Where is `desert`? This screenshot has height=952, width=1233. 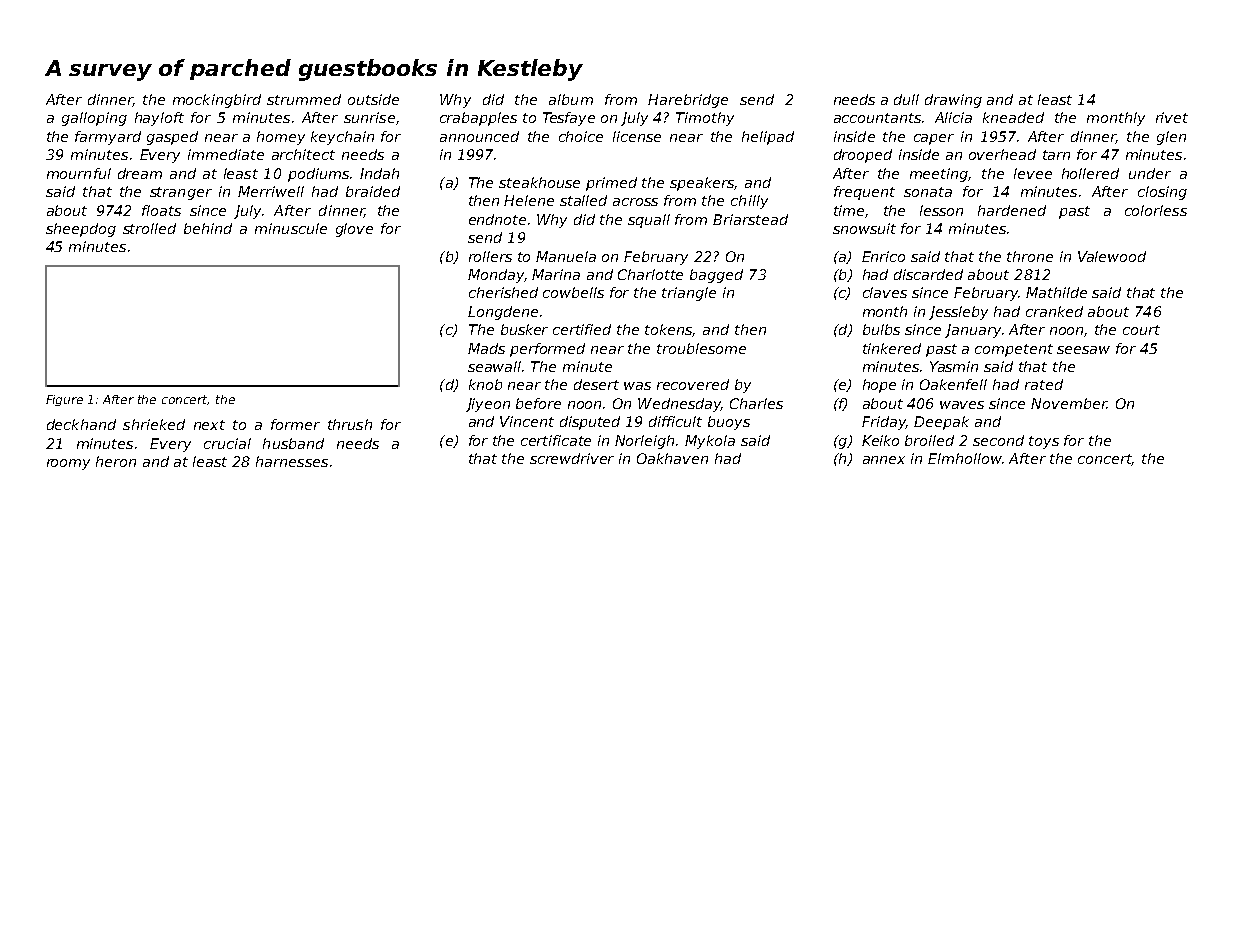
desert is located at coordinates (596, 384).
